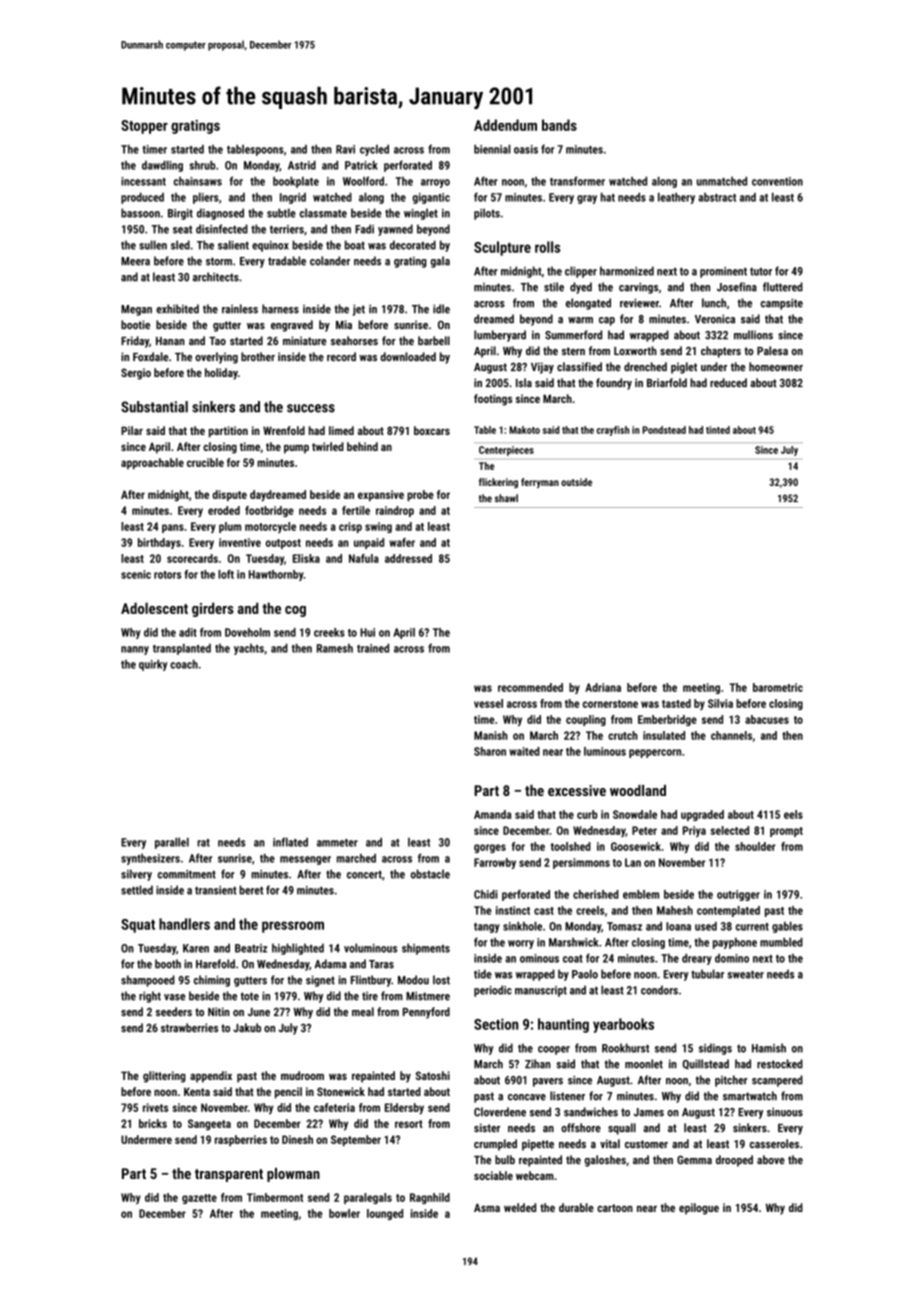  I want to click on Beatriz, so click(251, 948).
